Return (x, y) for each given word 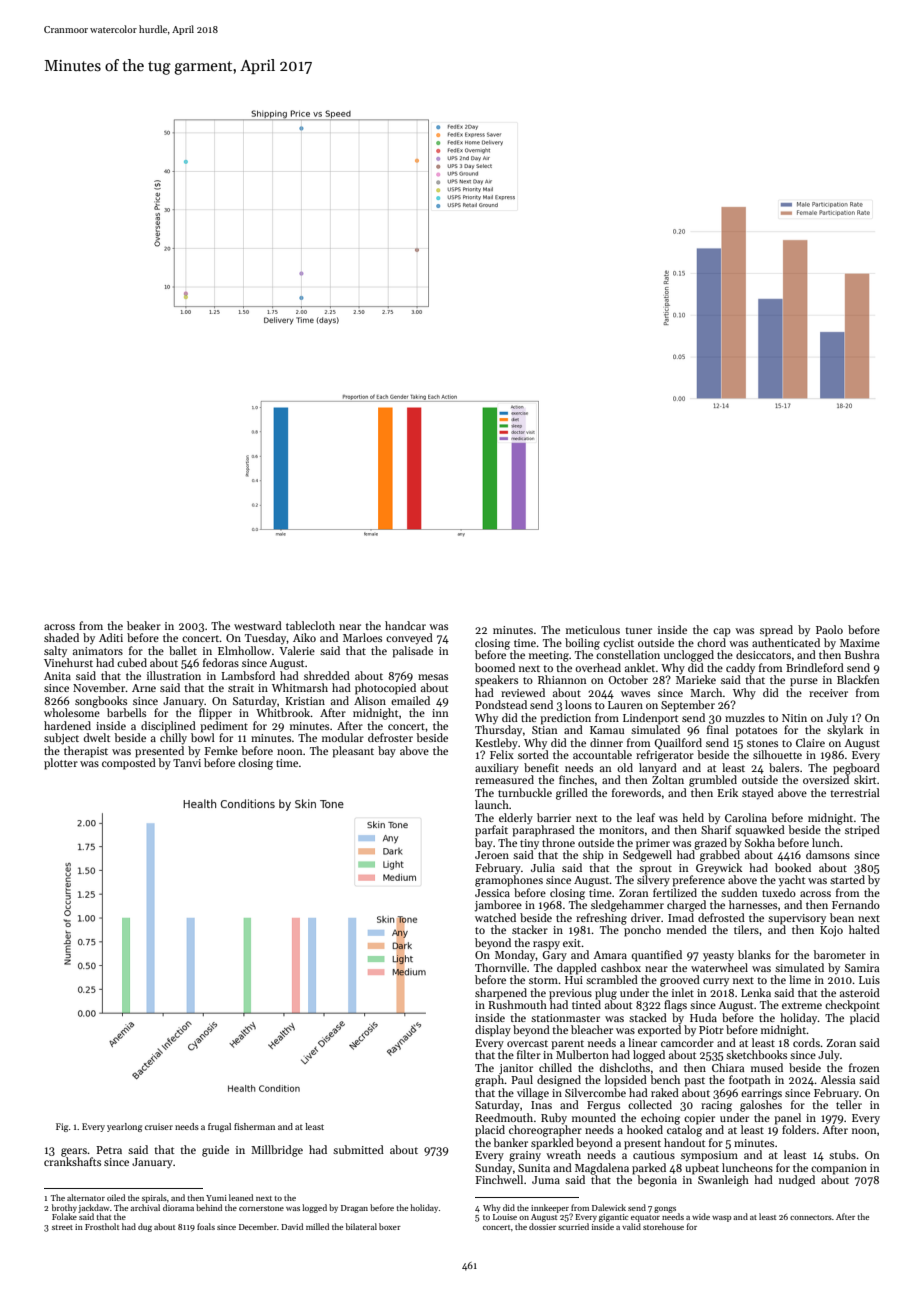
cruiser (159, 1126)
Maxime (860, 643)
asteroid (860, 992)
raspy (546, 945)
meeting (549, 656)
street (62, 1227)
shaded (61, 637)
